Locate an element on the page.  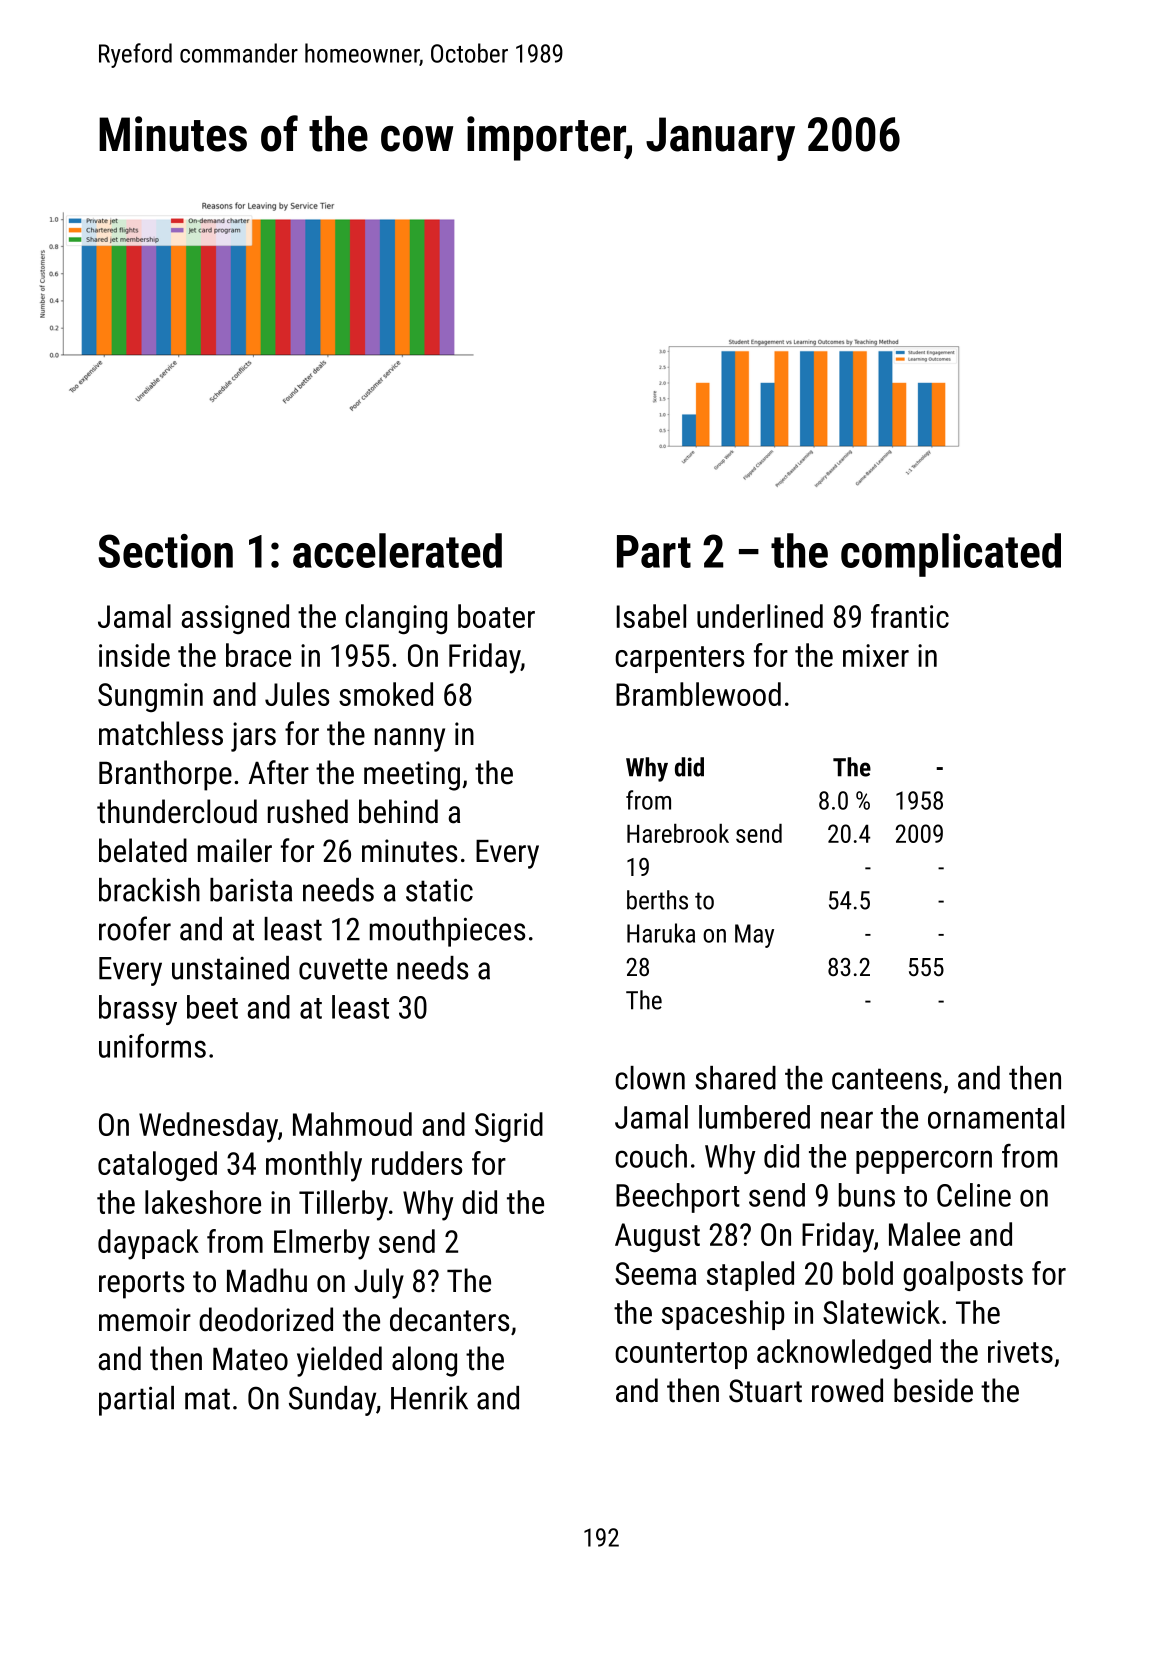
Stuart is located at coordinates (765, 1391).
